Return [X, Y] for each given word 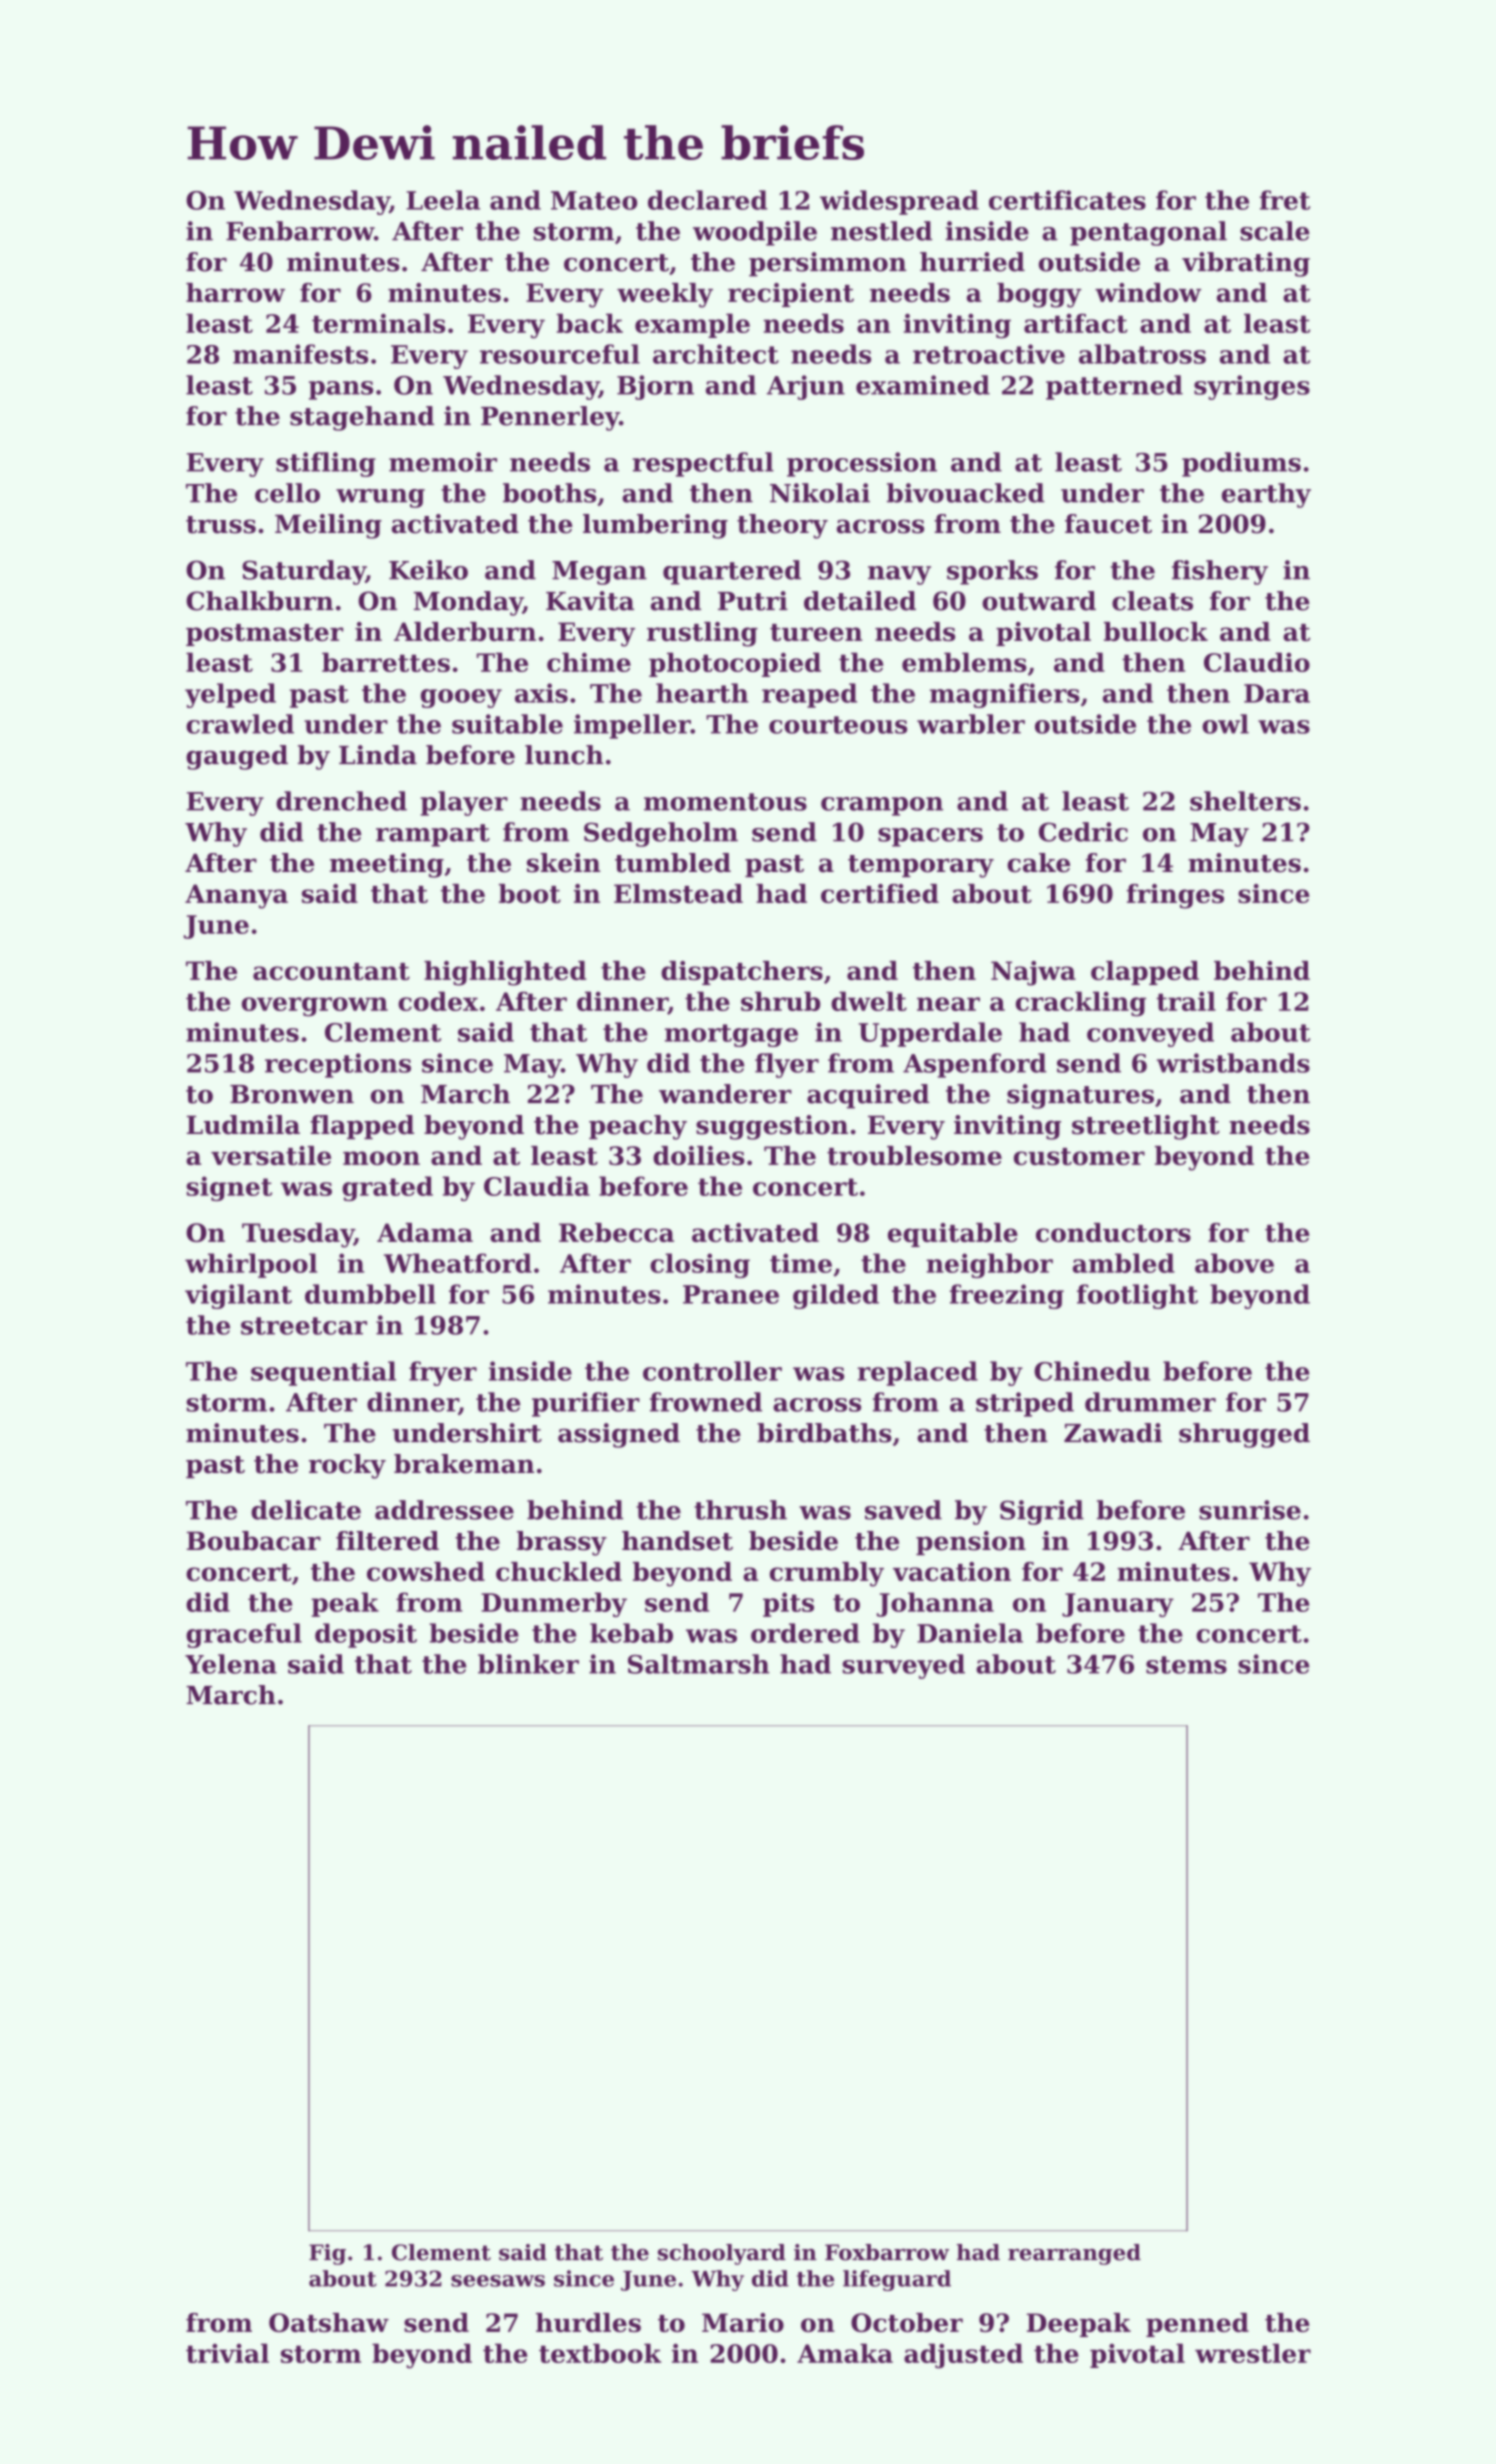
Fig [327, 2254]
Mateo [594, 200]
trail [1186, 1001]
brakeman [464, 1464]
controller [712, 1371]
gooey [461, 698]
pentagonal [1148, 233]
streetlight [1146, 1127]
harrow [235, 292]
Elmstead [678, 893]
